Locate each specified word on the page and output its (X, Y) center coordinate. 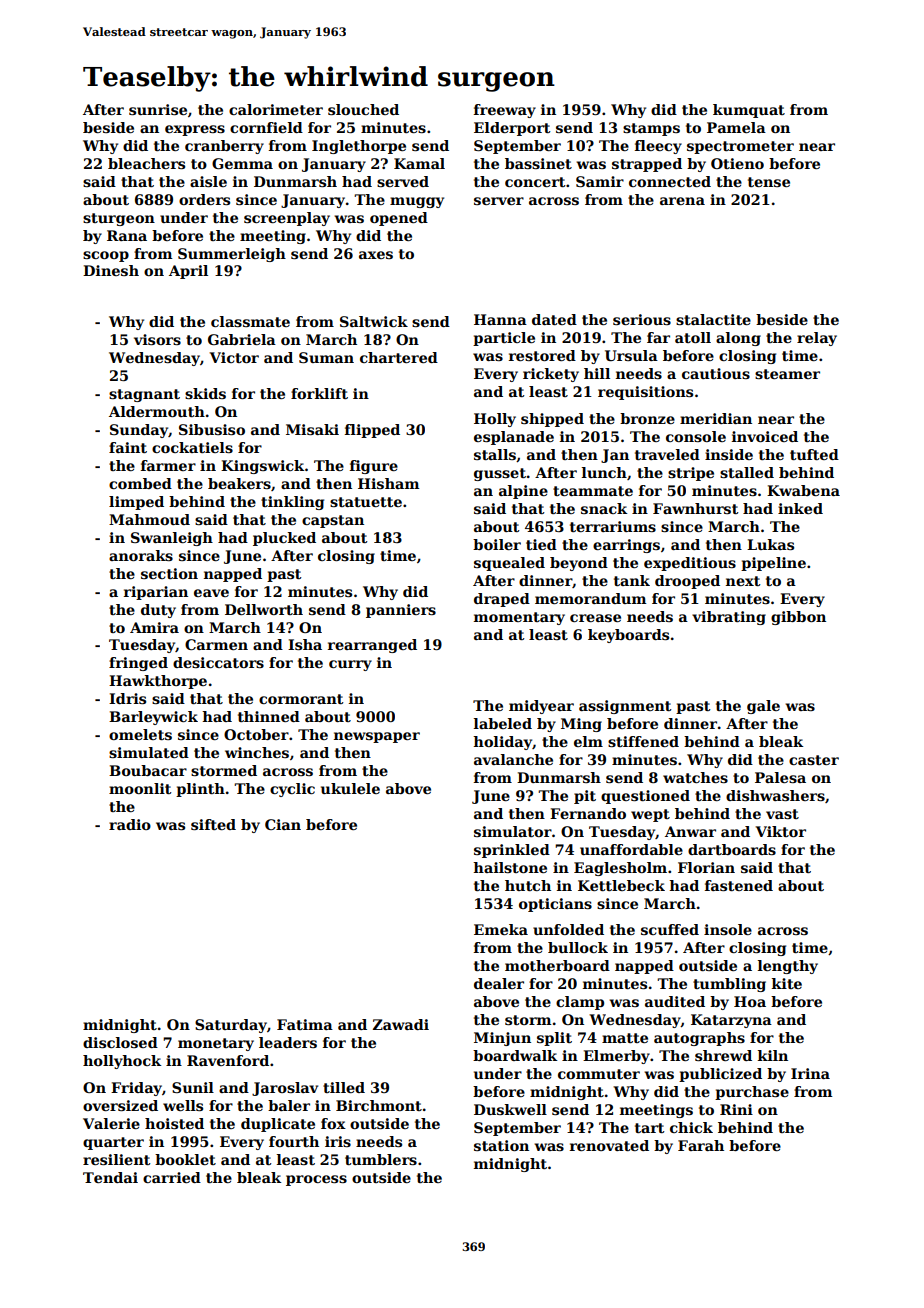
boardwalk (515, 1055)
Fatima (305, 1024)
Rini (736, 1109)
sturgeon (119, 219)
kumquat (749, 111)
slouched (363, 109)
